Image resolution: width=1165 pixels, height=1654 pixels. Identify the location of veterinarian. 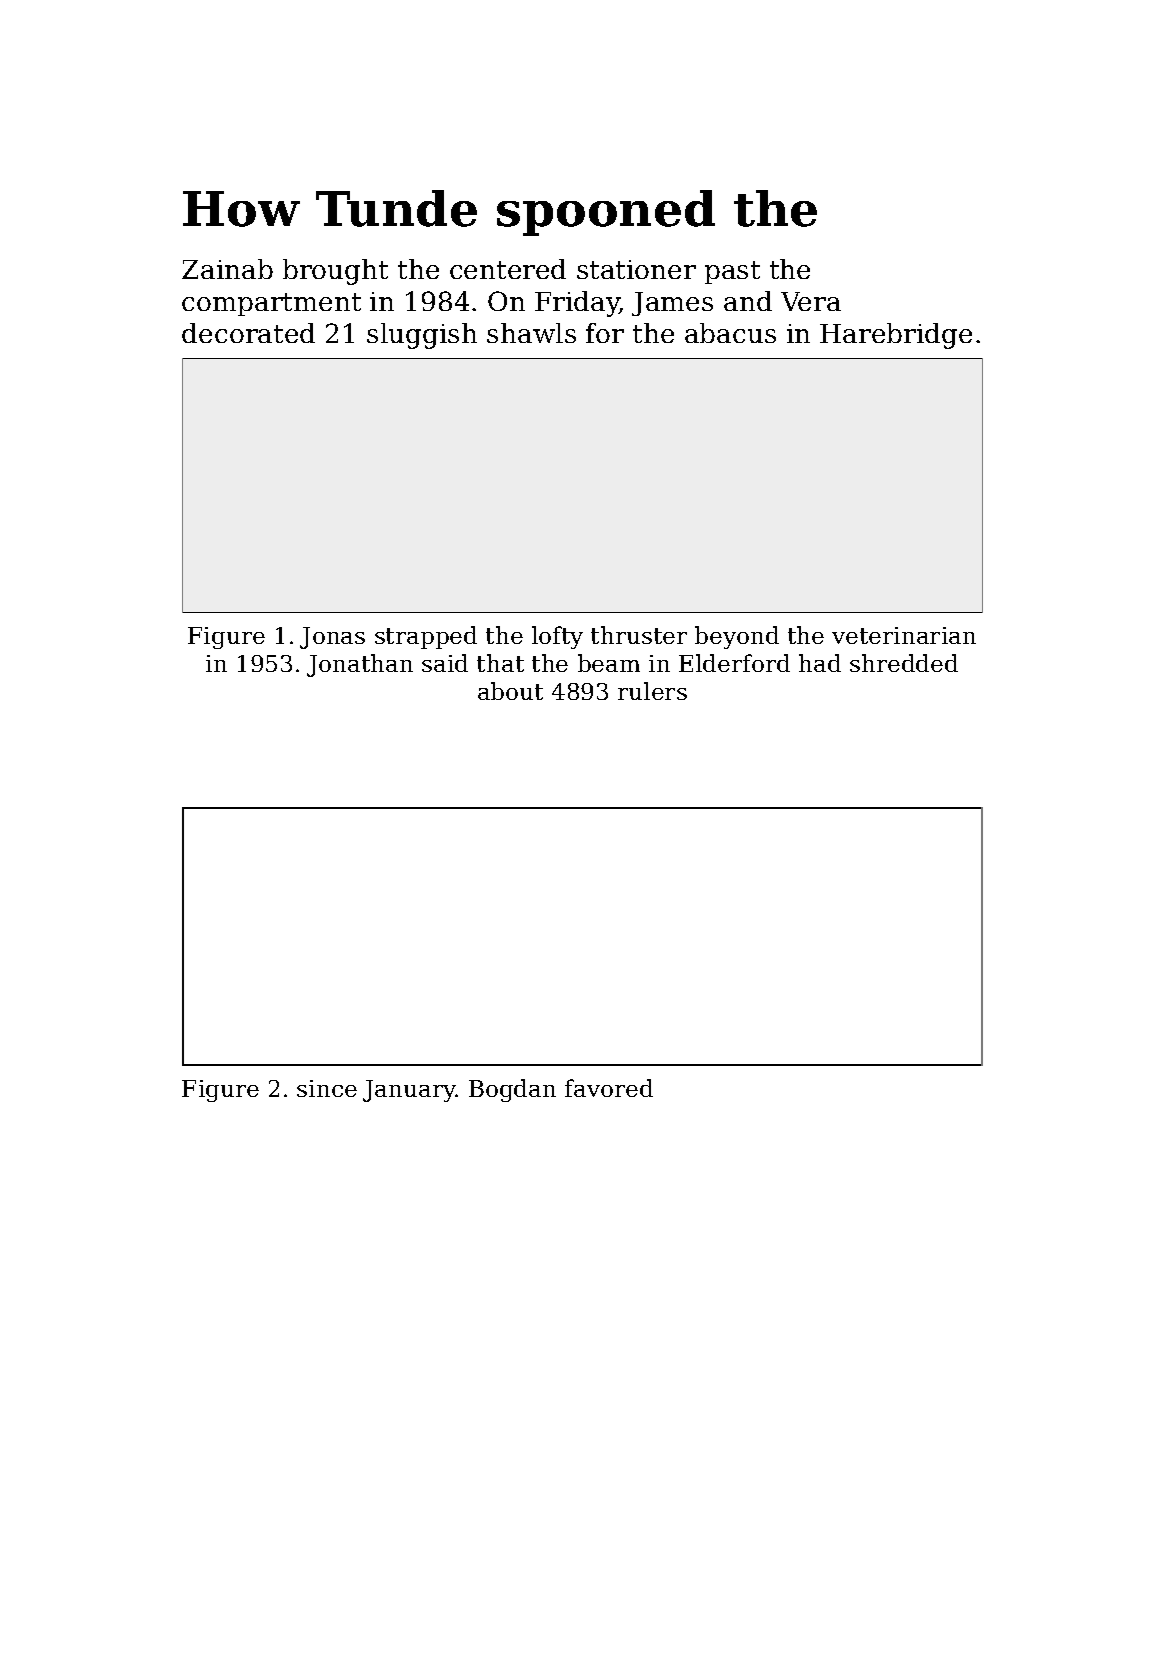
(904, 635).
